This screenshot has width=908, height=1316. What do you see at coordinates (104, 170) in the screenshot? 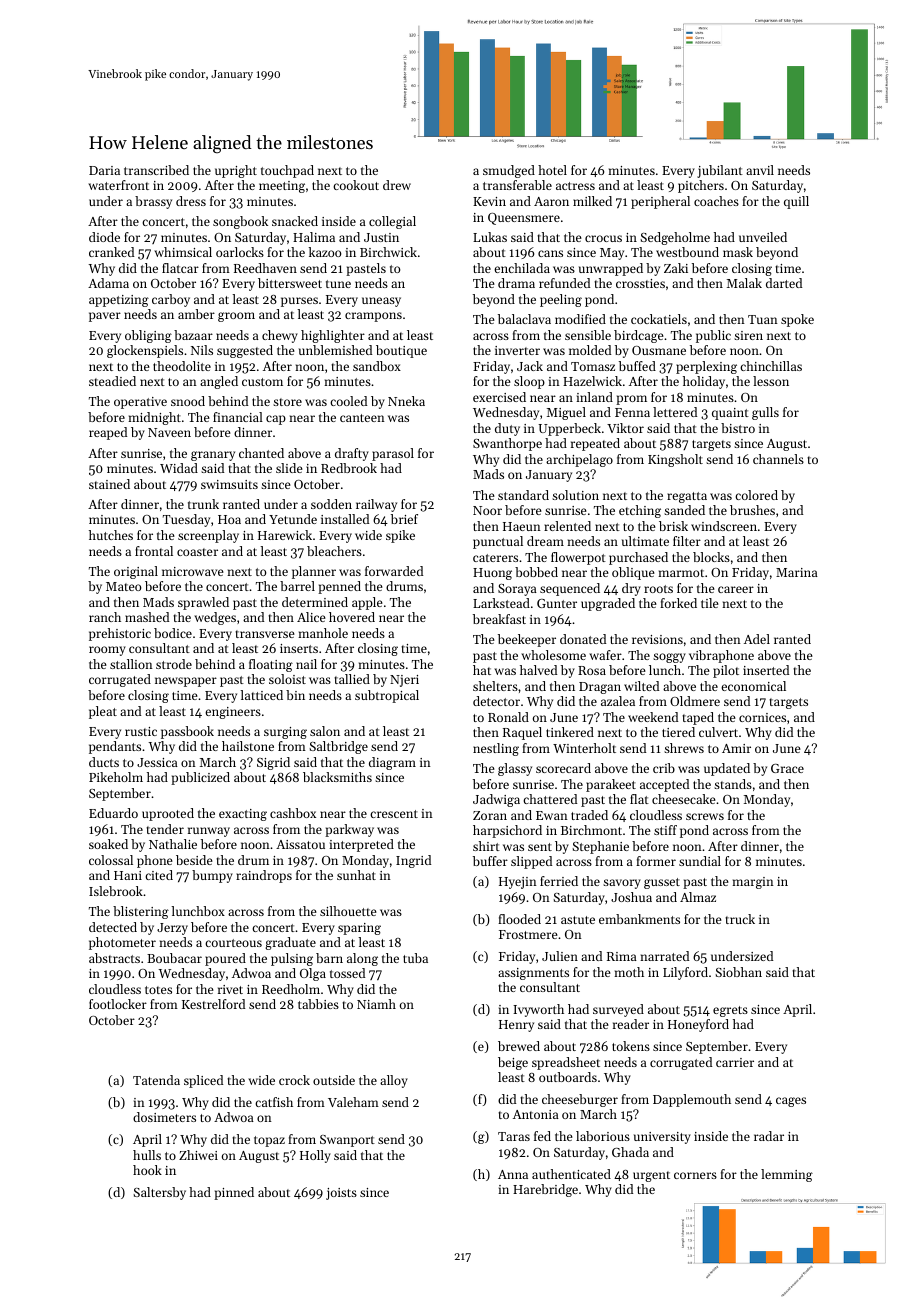
I see `Daria` at bounding box center [104, 170].
